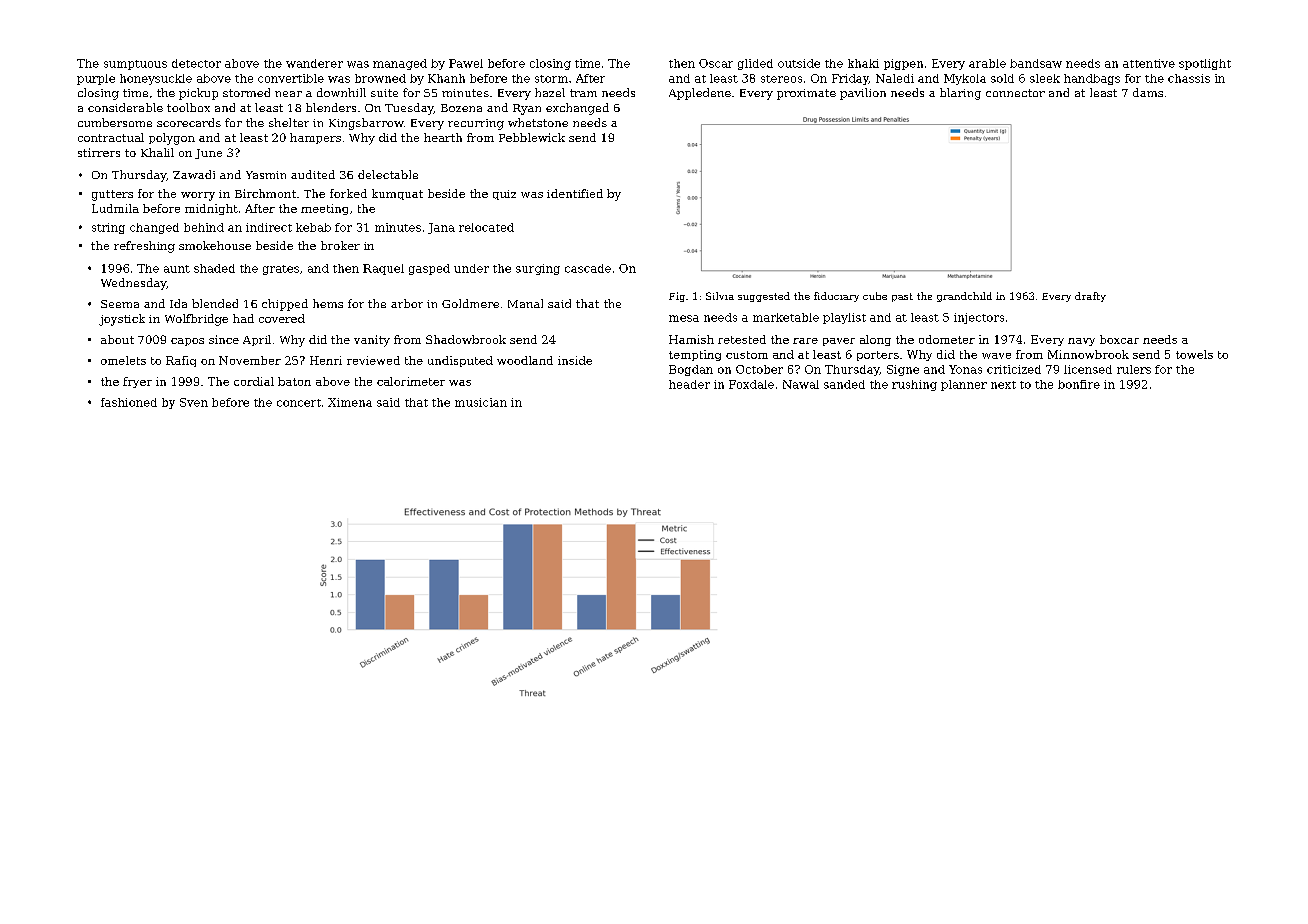 This screenshot has height=924, width=1308. I want to click on behind, so click(204, 227).
